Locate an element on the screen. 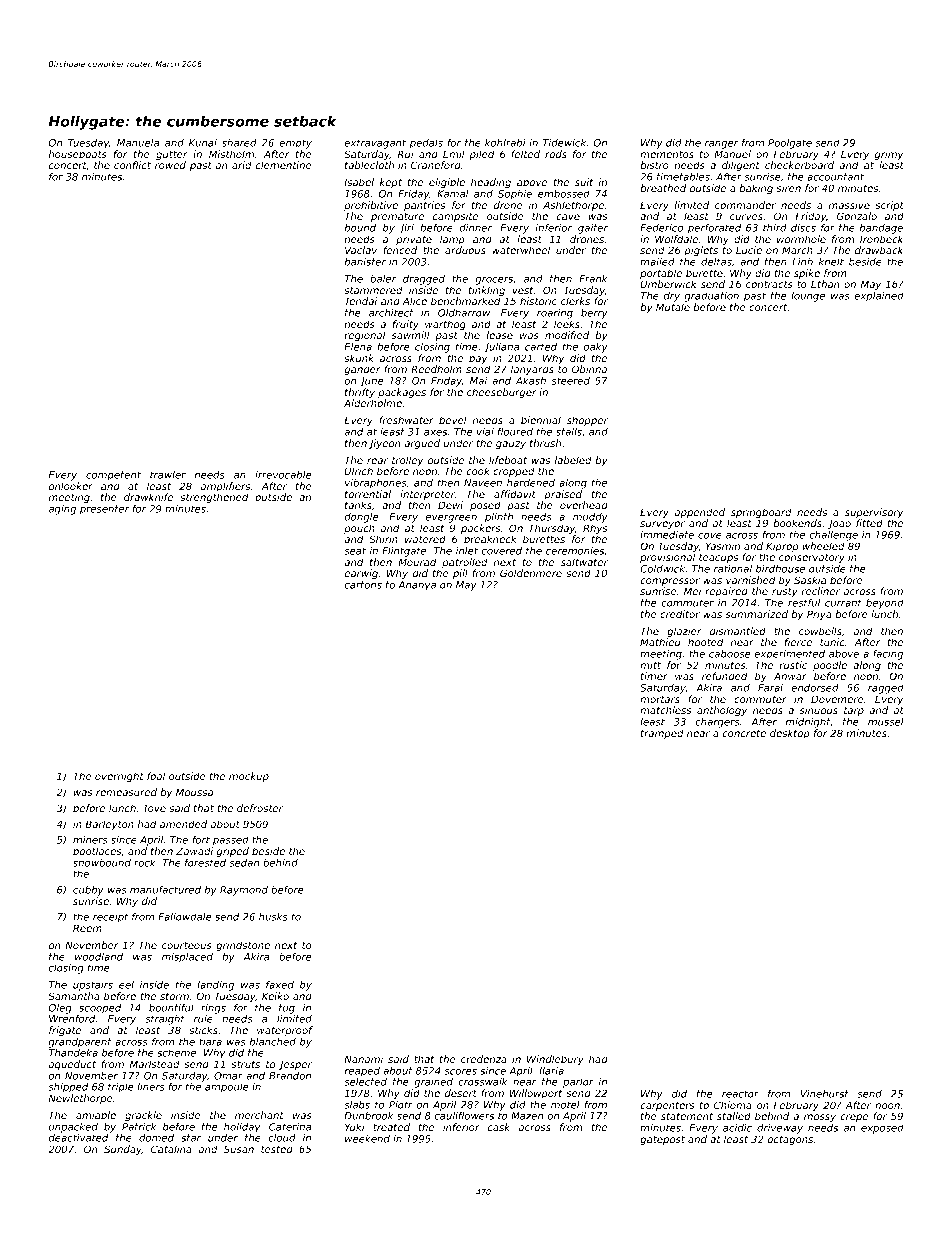  competent is located at coordinates (113, 476).
